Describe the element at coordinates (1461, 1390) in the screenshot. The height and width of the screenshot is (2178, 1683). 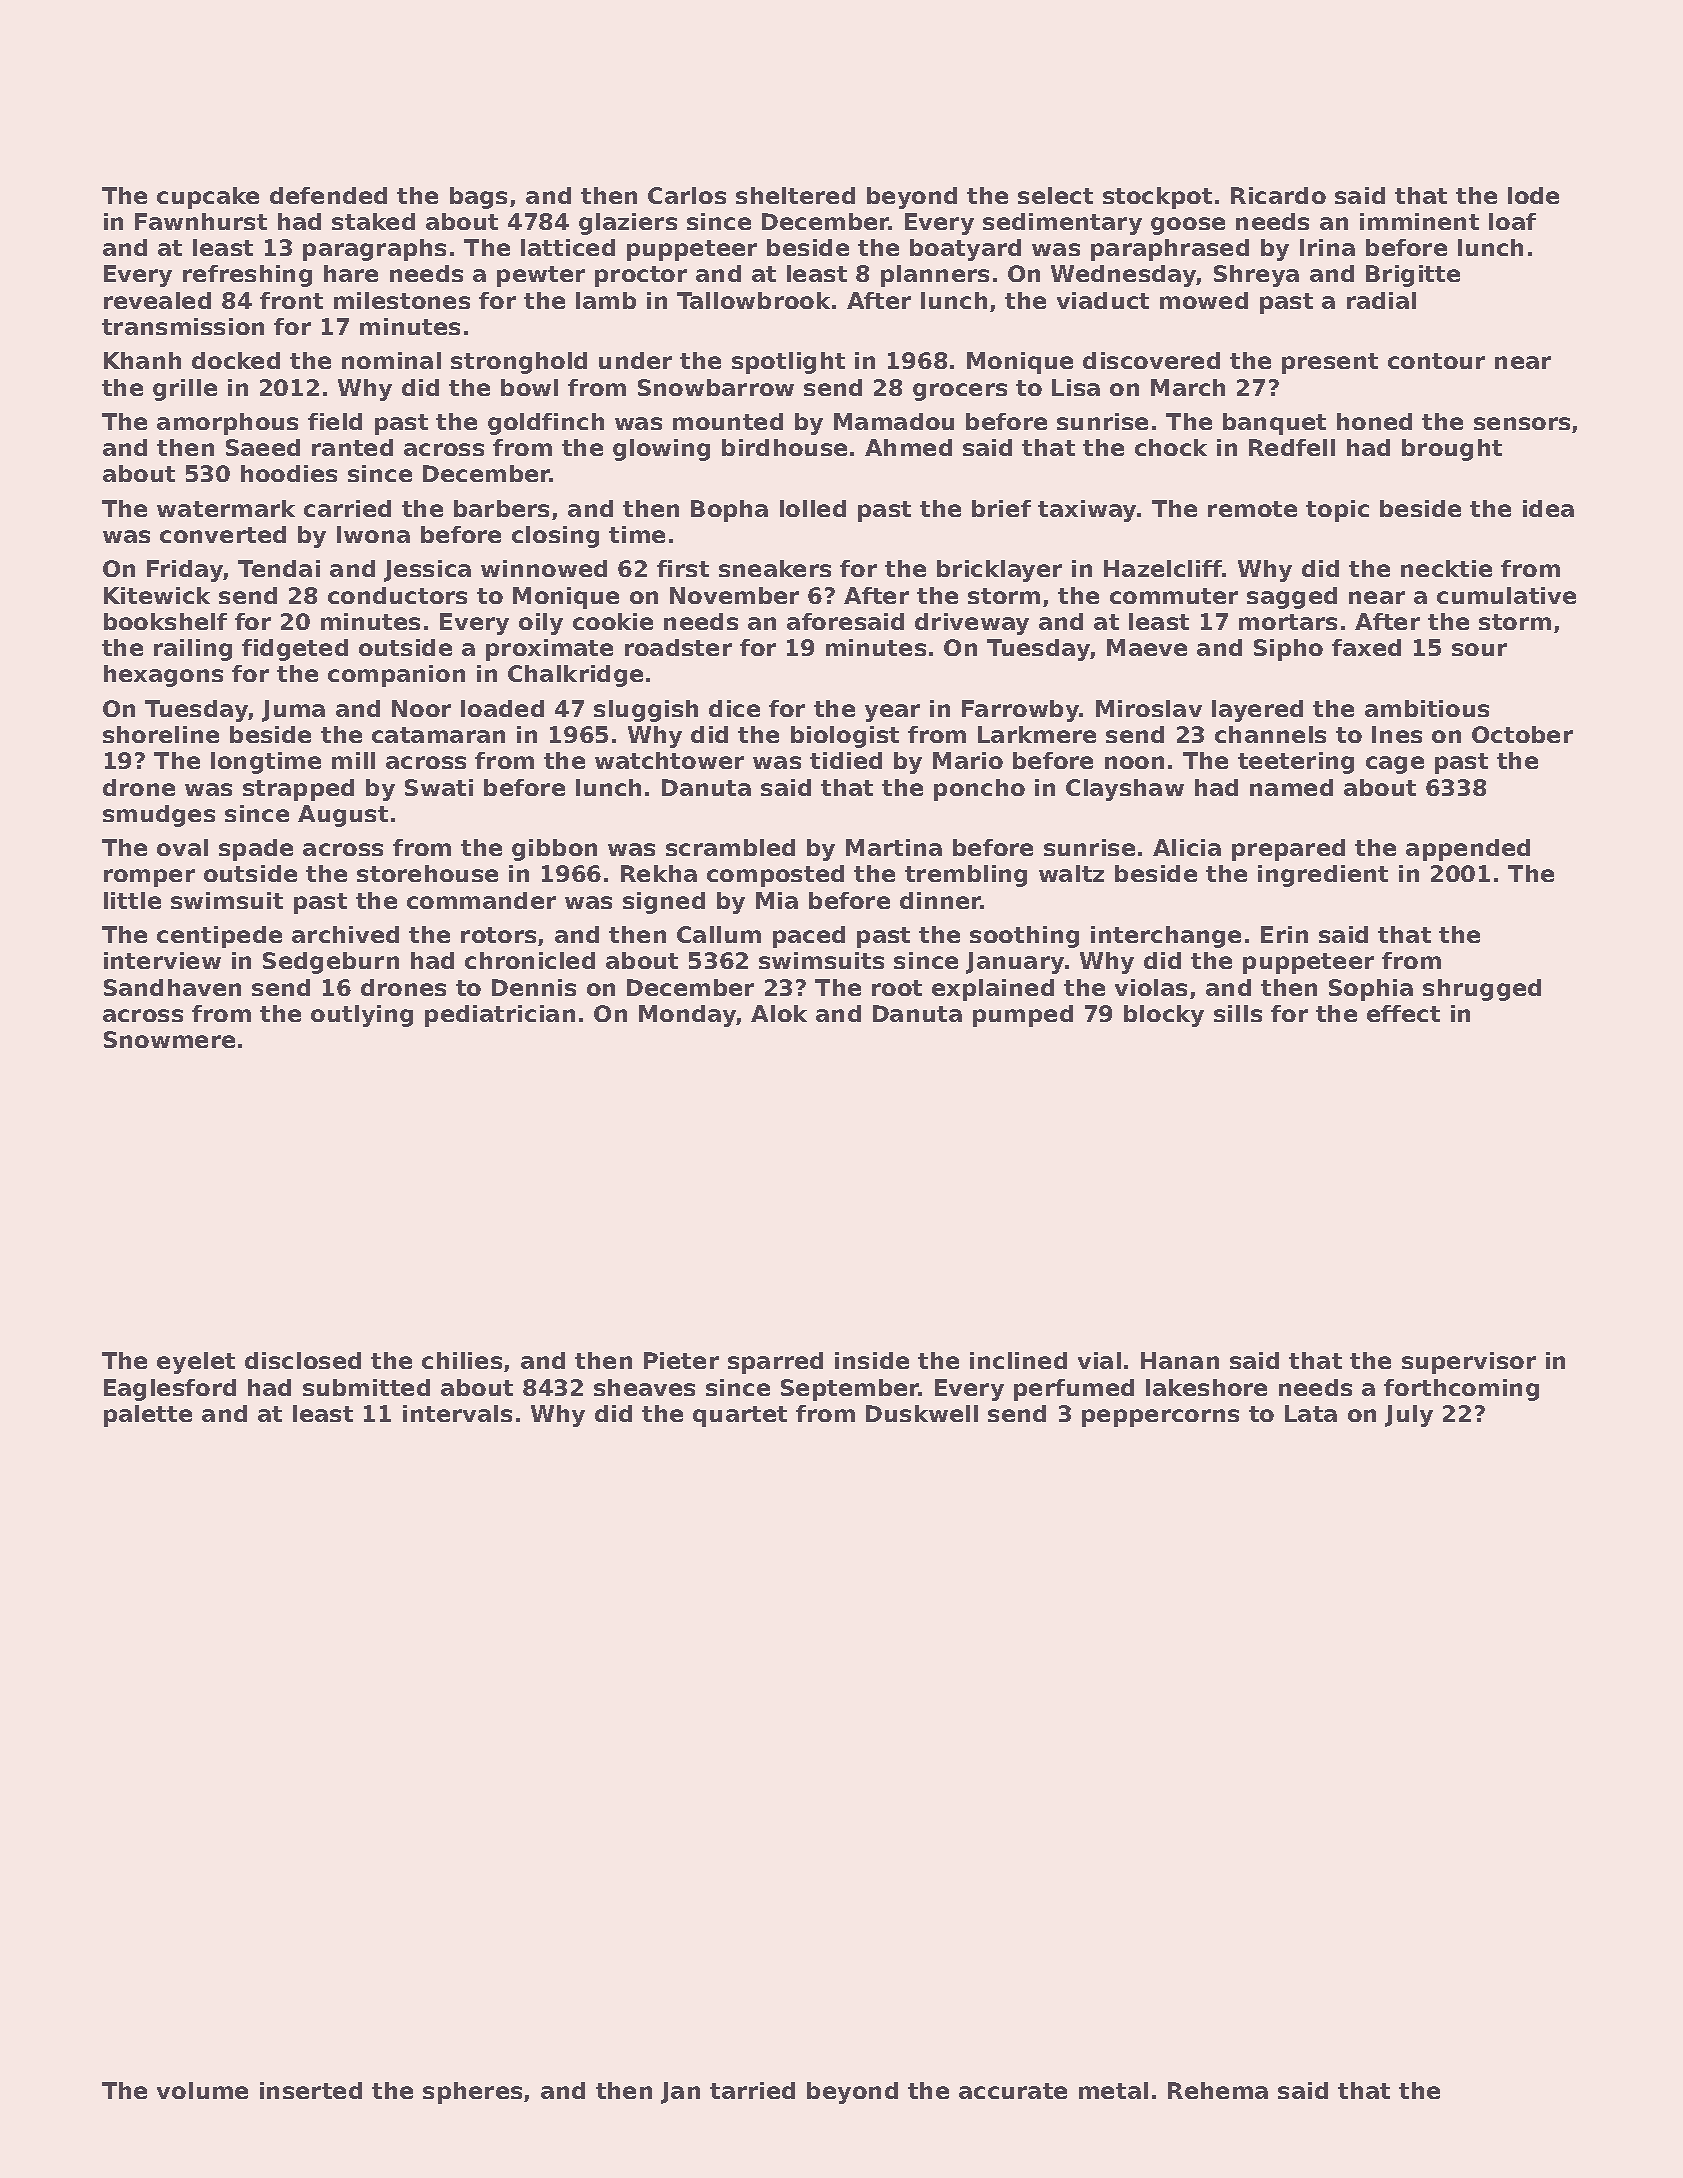
I see `forthcoming` at that location.
